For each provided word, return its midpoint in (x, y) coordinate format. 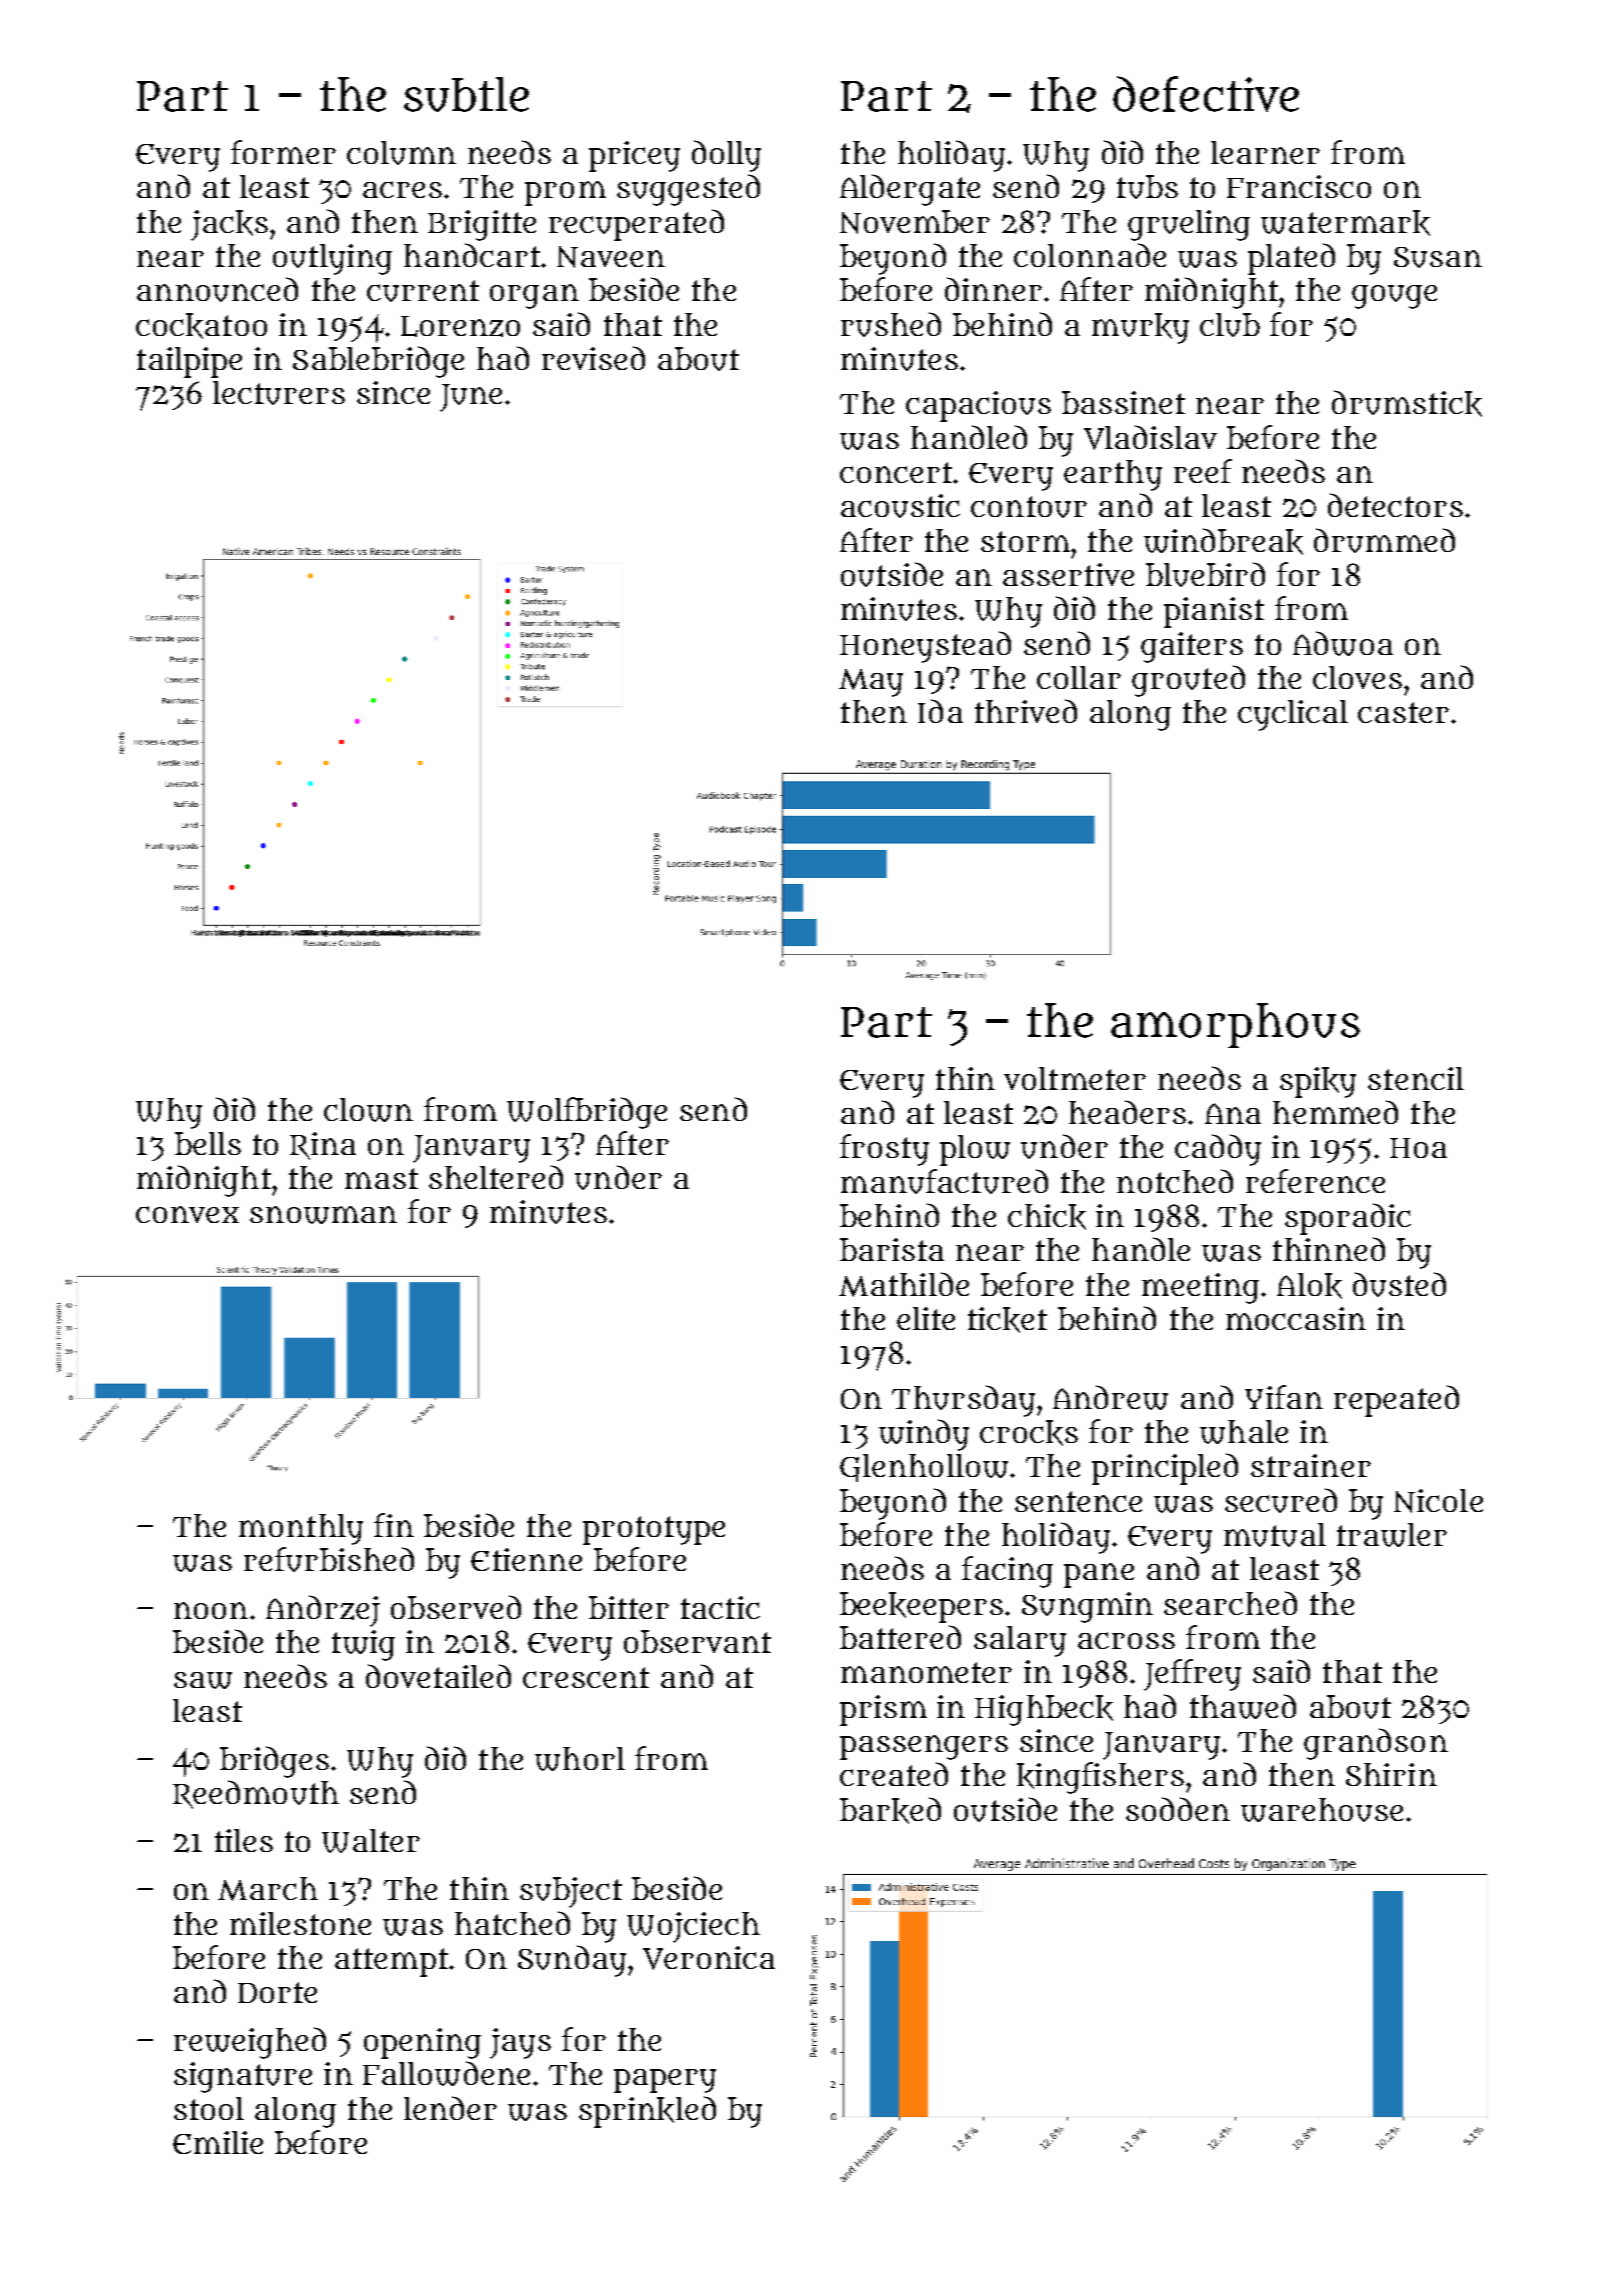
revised (593, 358)
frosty (884, 1150)
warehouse (1322, 1810)
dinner (993, 289)
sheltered (496, 1177)
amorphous (1235, 1025)
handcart (472, 255)
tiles (244, 1840)
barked (890, 1810)
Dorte (277, 1992)
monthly (301, 1529)
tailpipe (189, 362)
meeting (1200, 1288)
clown (368, 1110)
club (1230, 325)
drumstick (1407, 403)
